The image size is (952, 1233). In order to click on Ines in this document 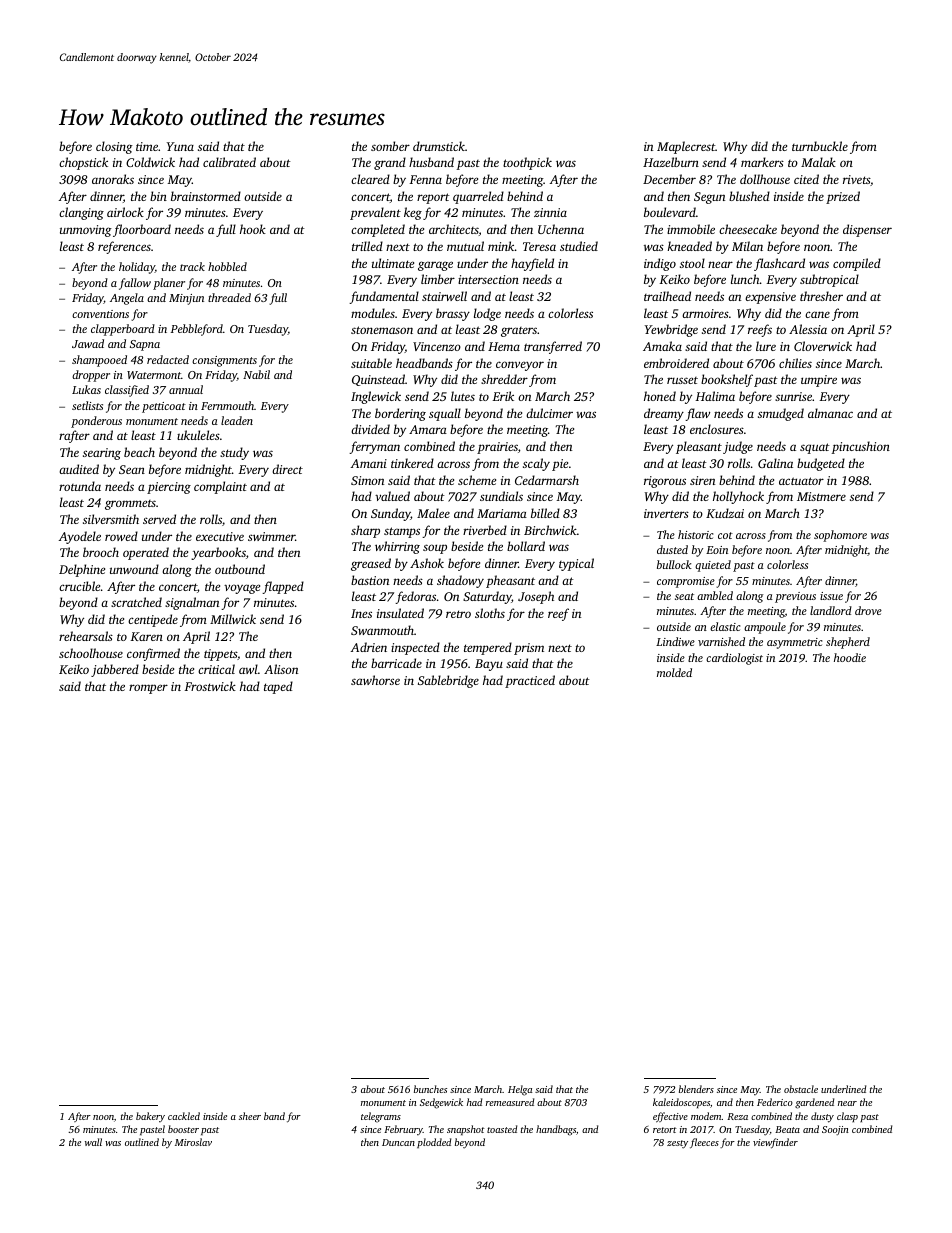, I will do `click(361, 613)`.
